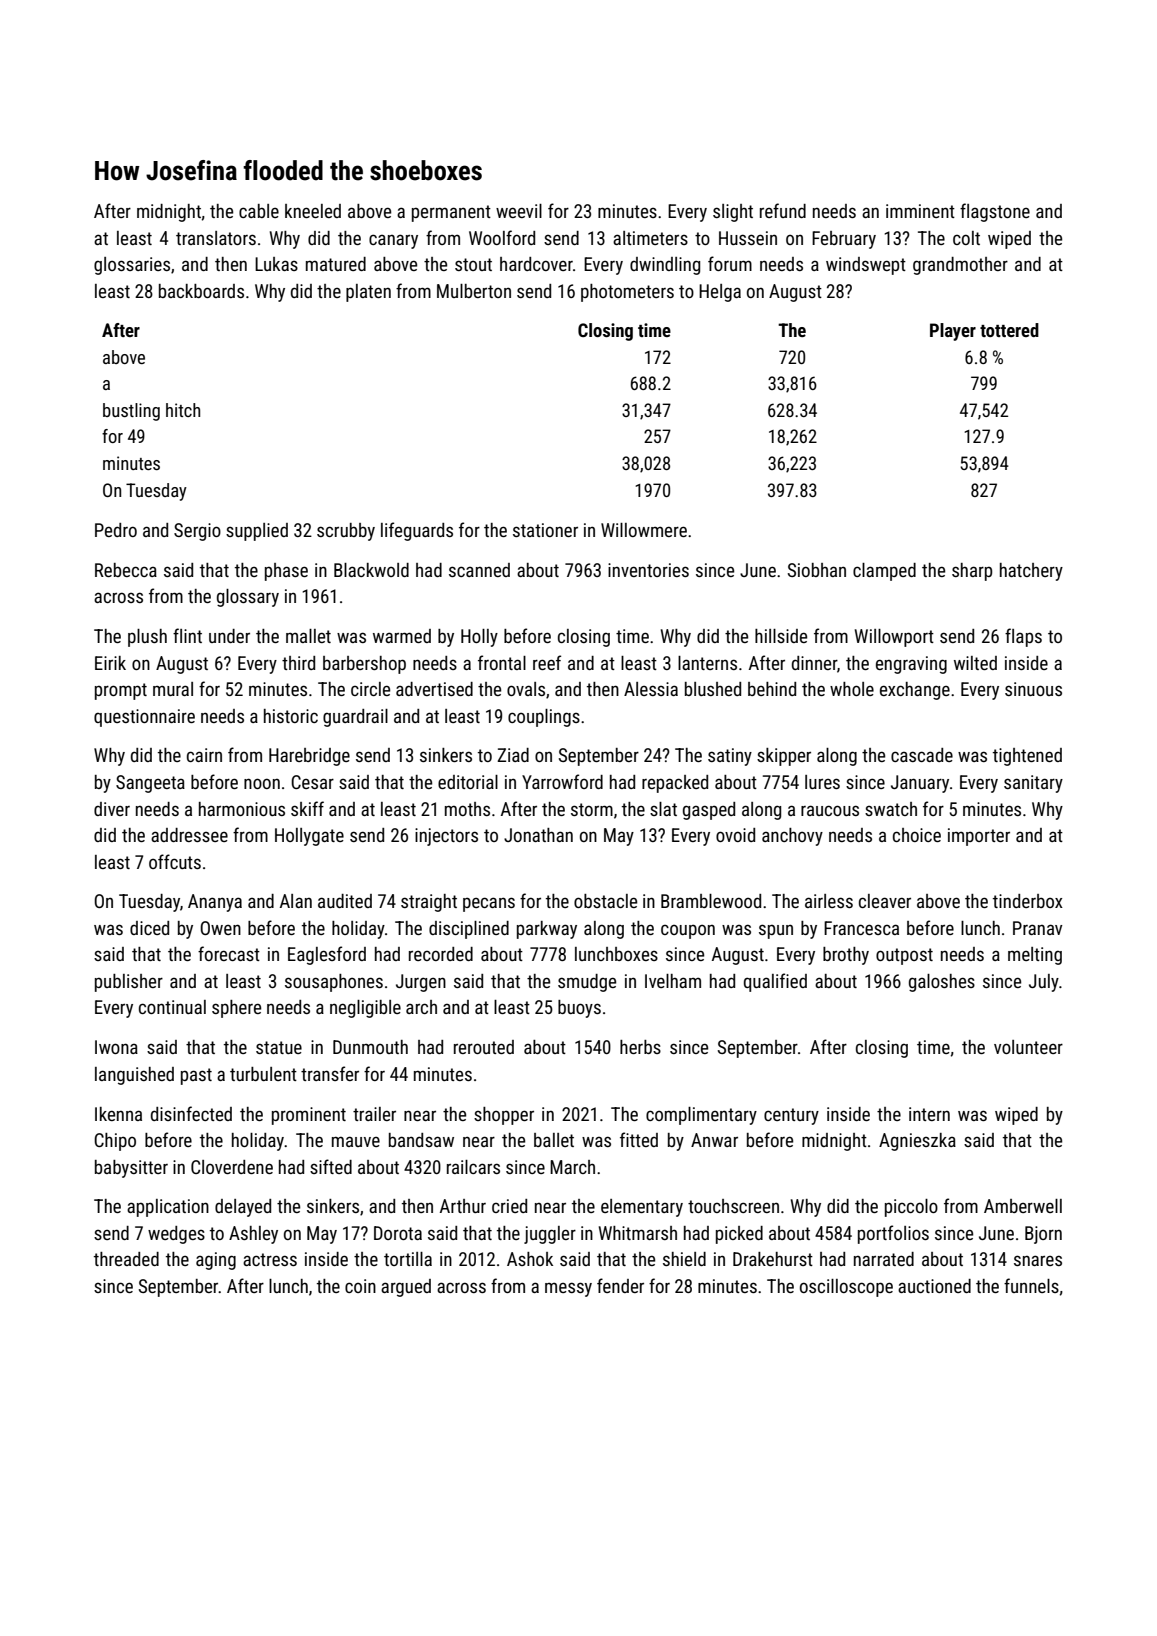 The image size is (1157, 1636). Describe the element at coordinates (917, 1142) in the image. I see `Agnieszka` at that location.
